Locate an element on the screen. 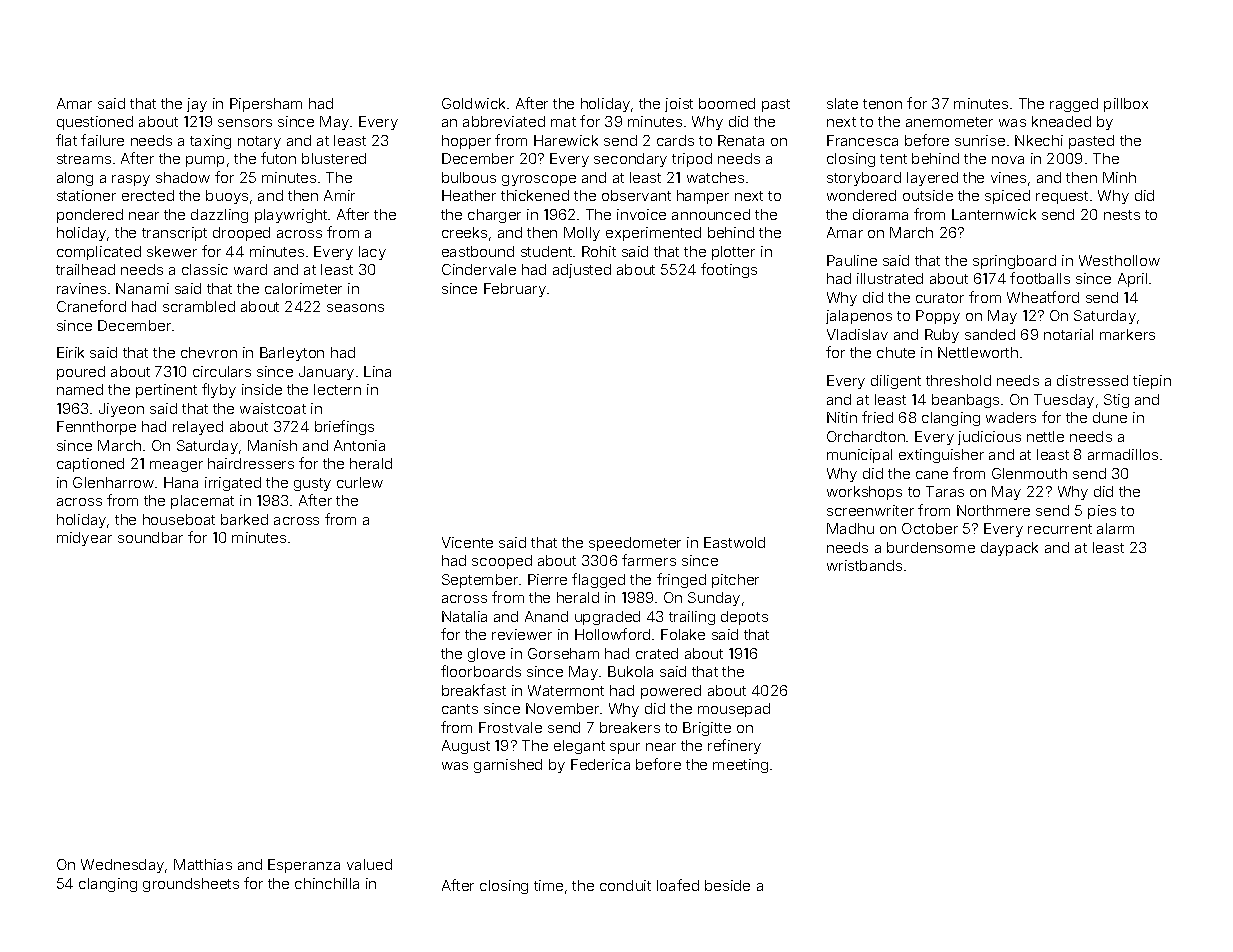 This screenshot has height=952, width=1233. beside is located at coordinates (727, 885).
